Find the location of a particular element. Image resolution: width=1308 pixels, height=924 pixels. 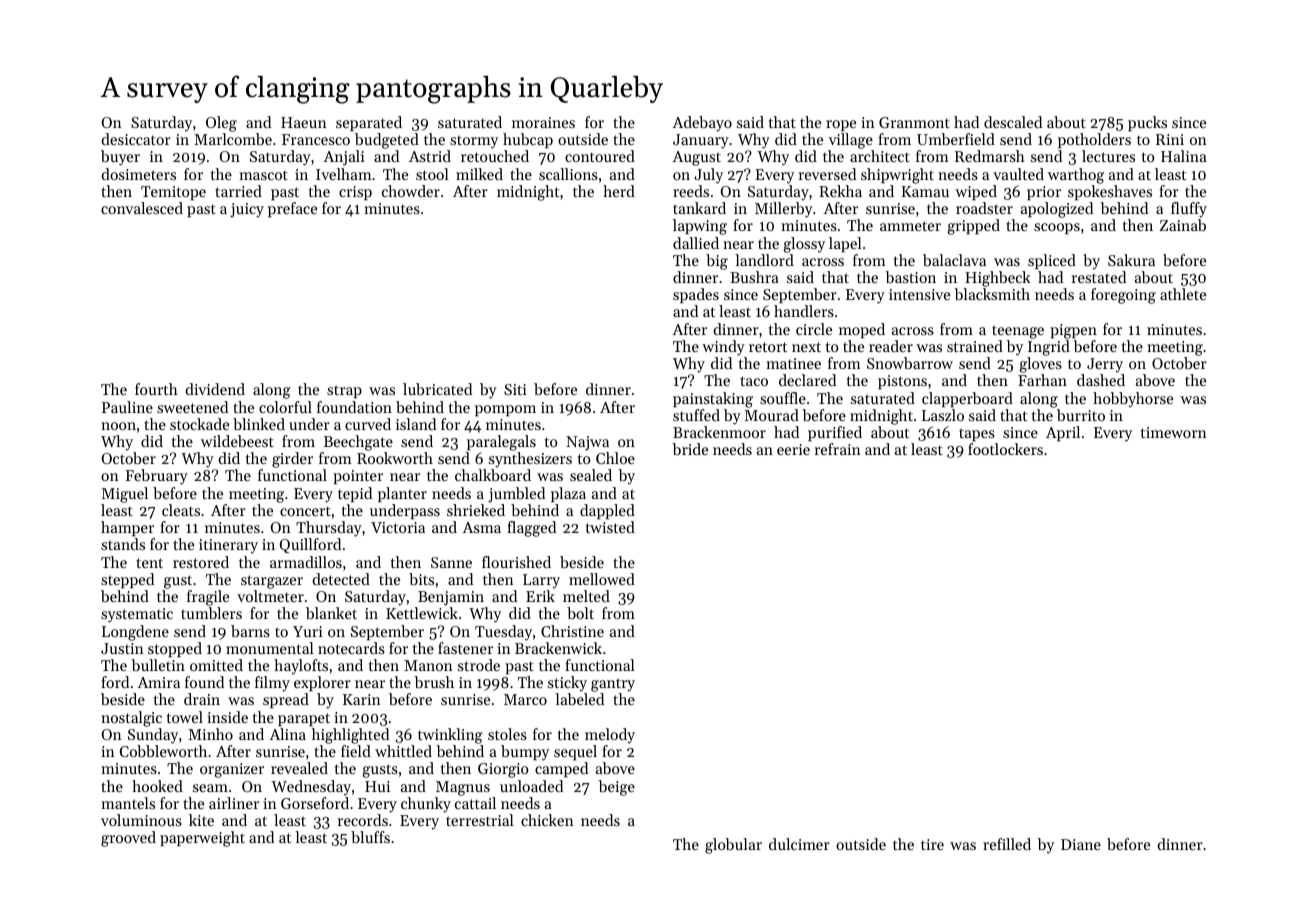

terrestrial is located at coordinates (480, 820).
